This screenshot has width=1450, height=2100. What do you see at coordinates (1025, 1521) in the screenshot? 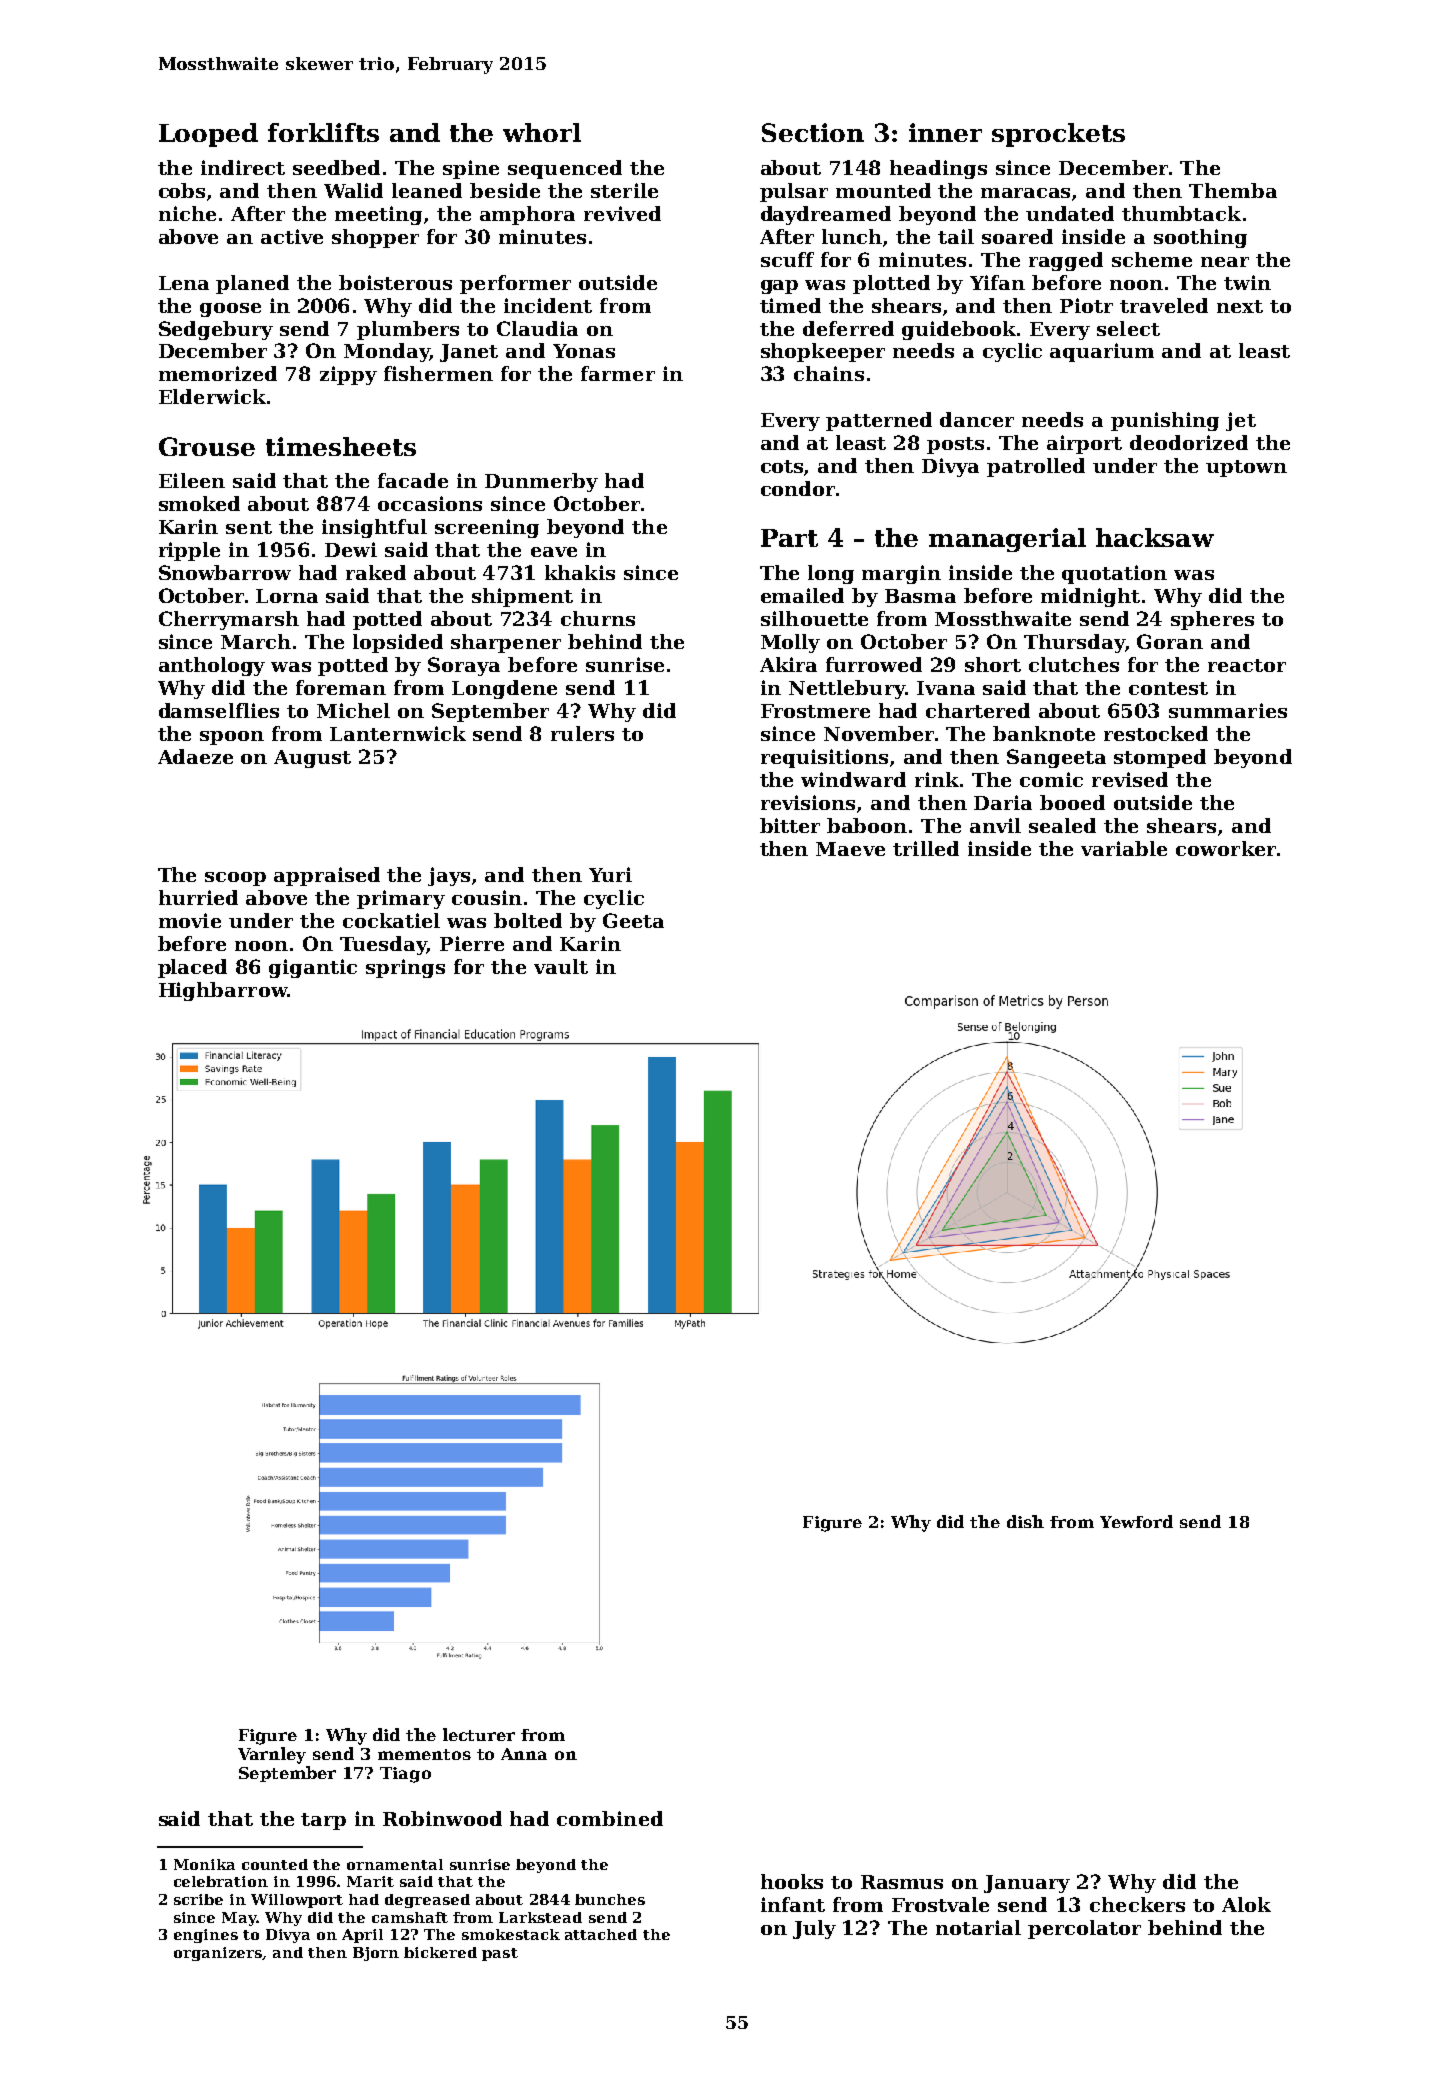
I see `dish` at bounding box center [1025, 1521].
